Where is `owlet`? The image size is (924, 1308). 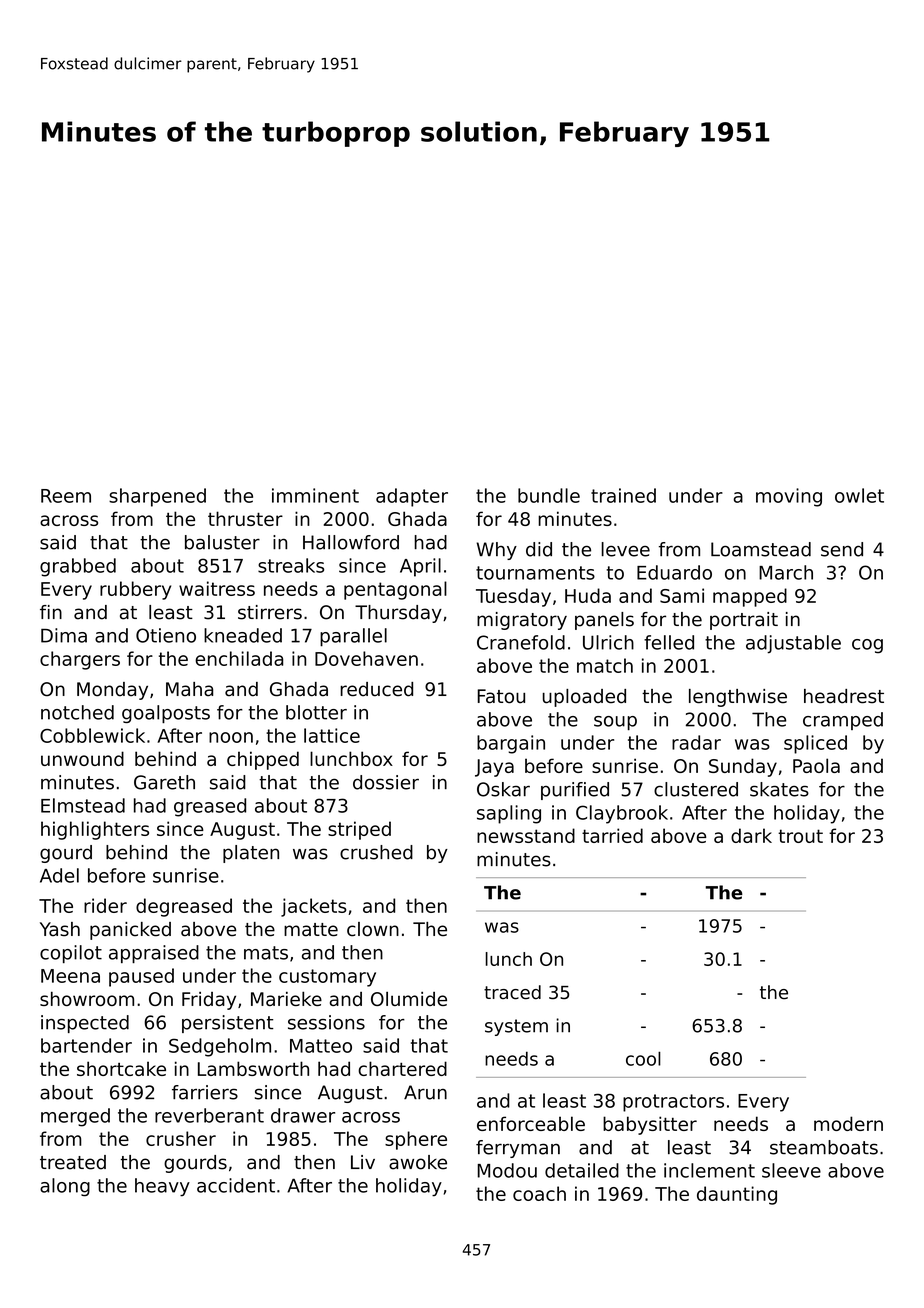
owlet is located at coordinates (859, 495).
